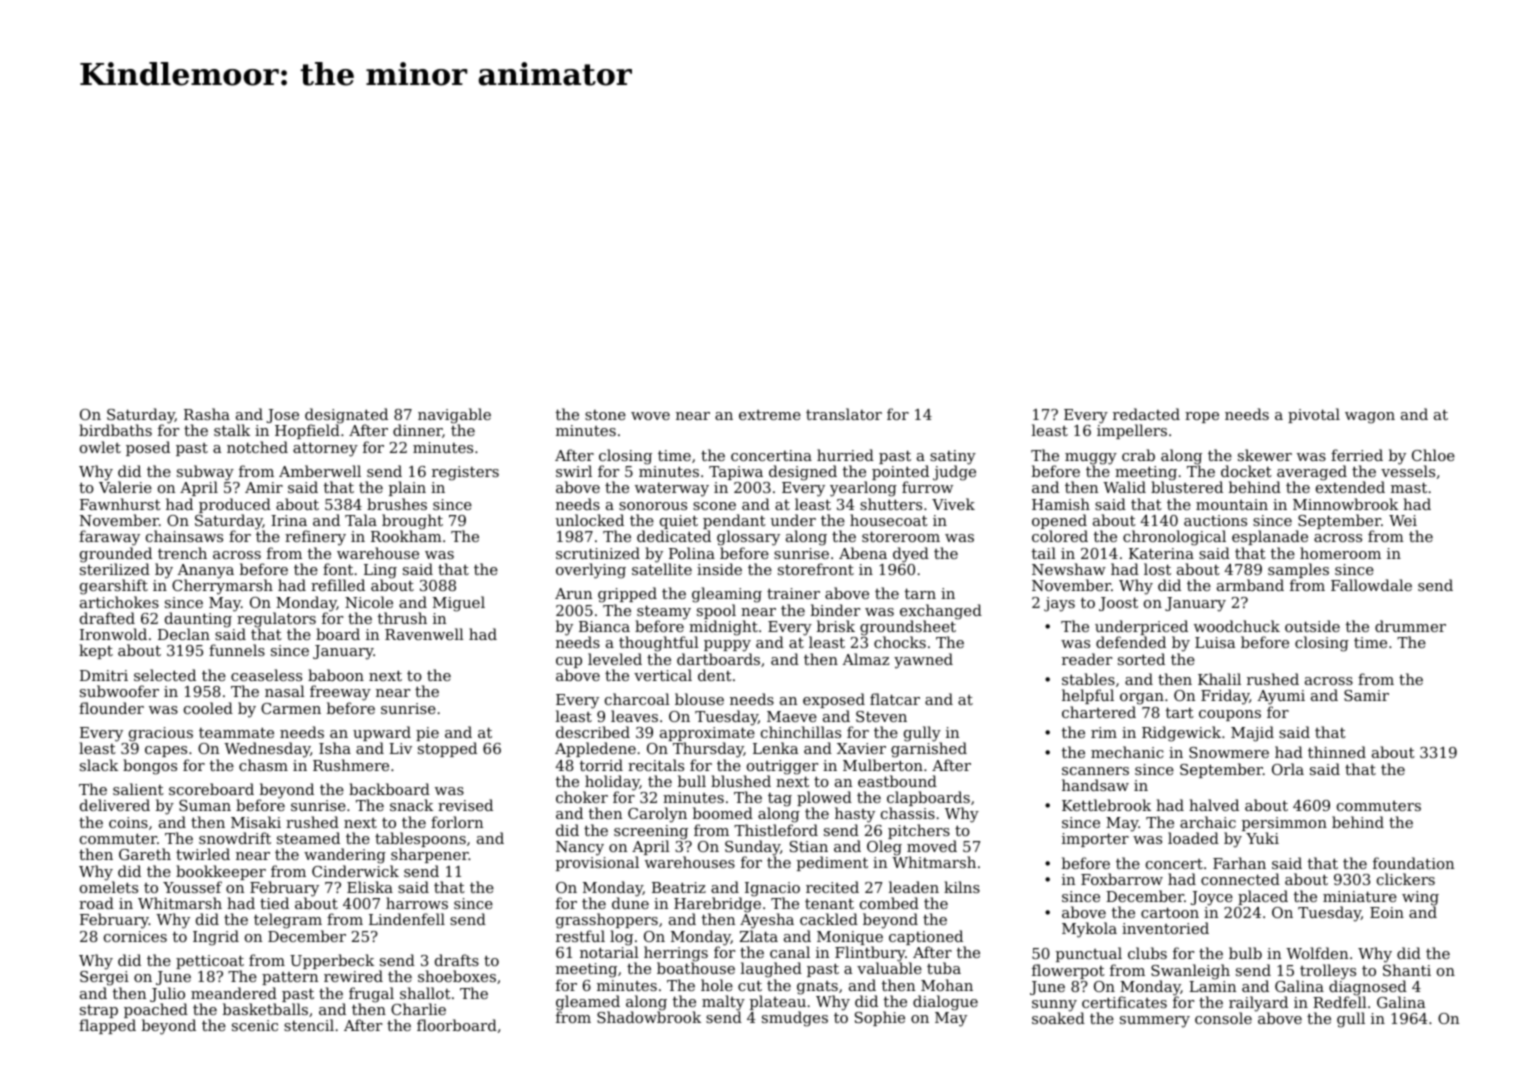 Image resolution: width=1540 pixels, height=1089 pixels. What do you see at coordinates (346, 416) in the screenshot?
I see `designated` at bounding box center [346, 416].
